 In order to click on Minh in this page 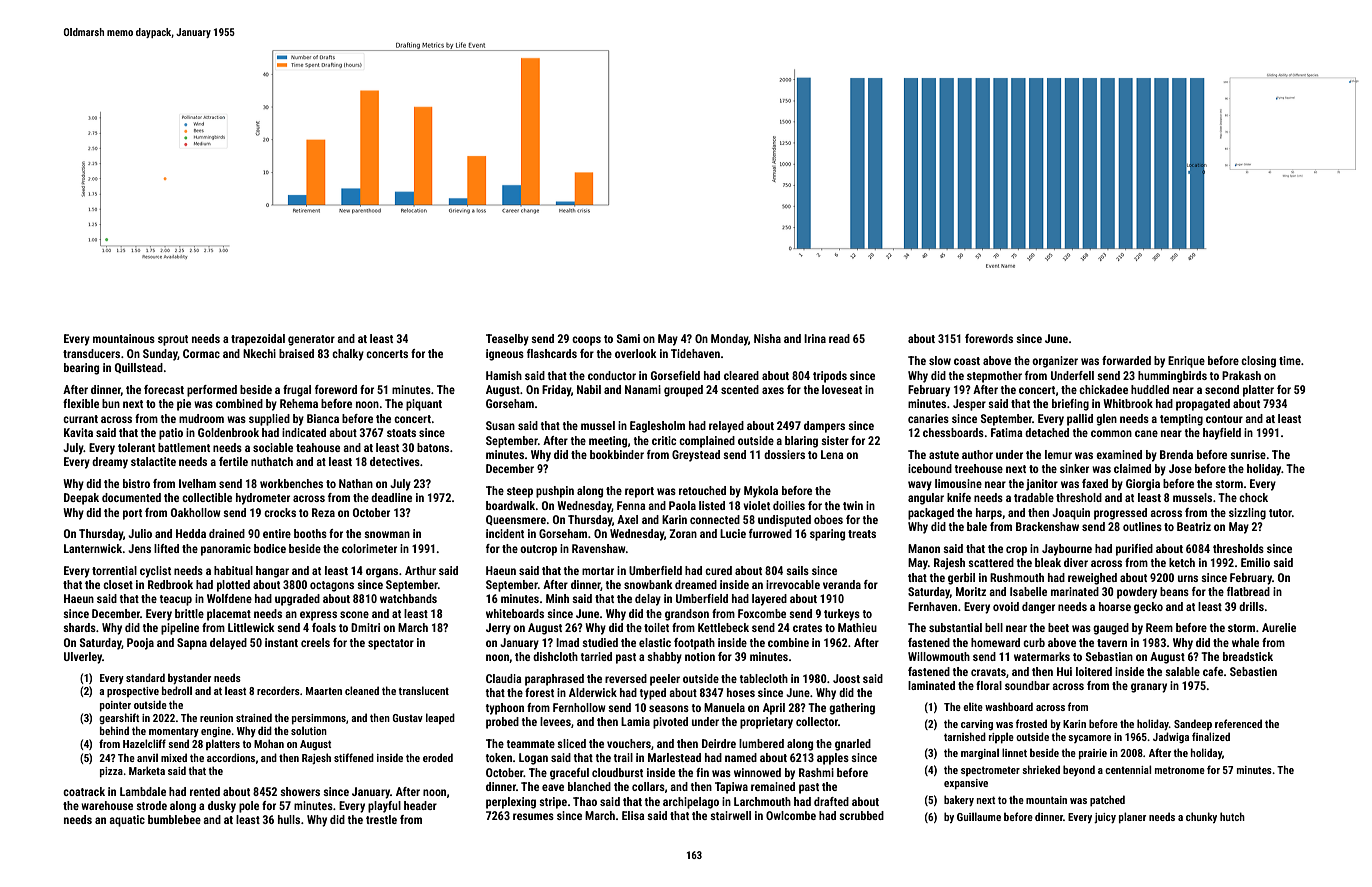, I will do `click(557, 598)`.
